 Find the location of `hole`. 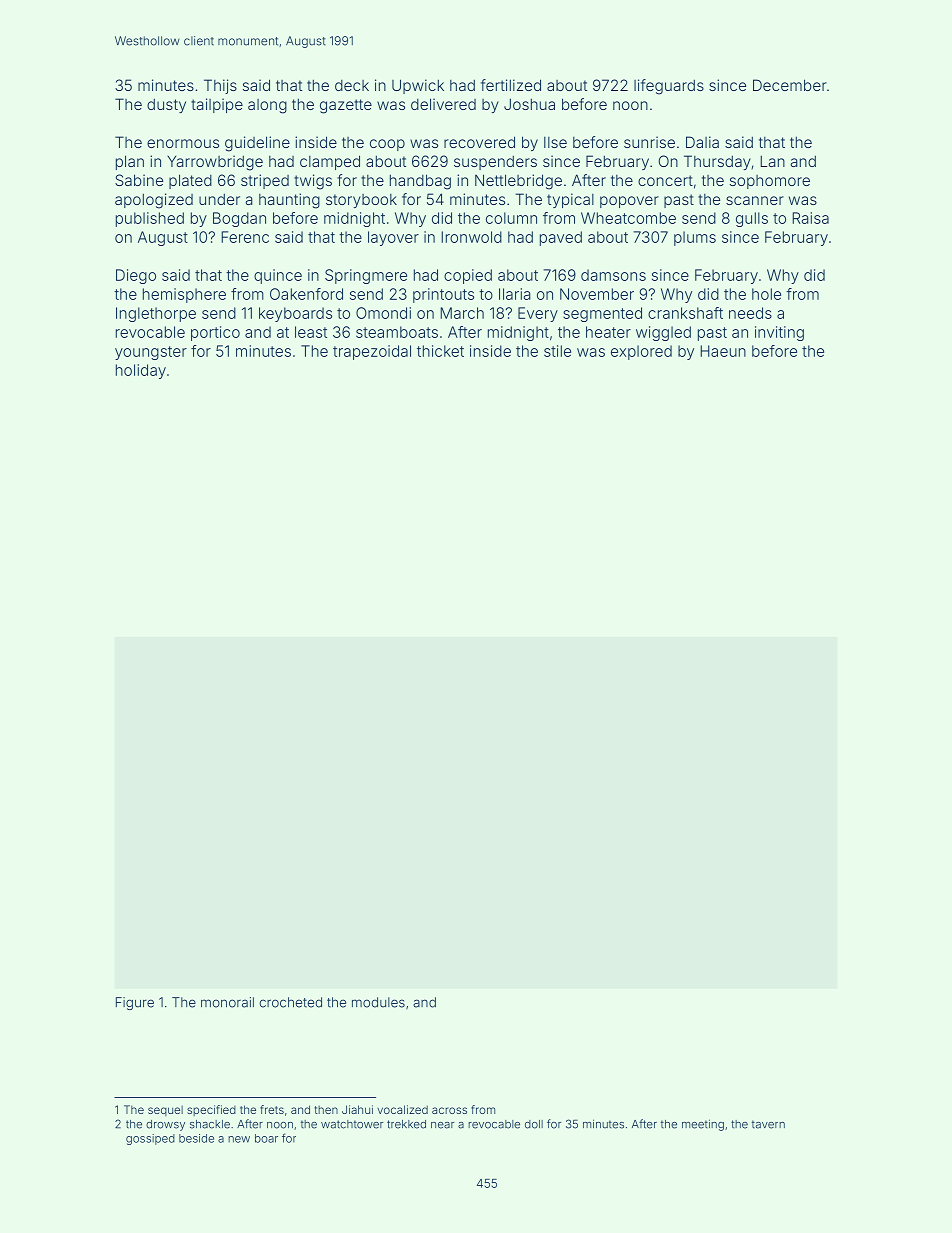

hole is located at coordinates (766, 294).
